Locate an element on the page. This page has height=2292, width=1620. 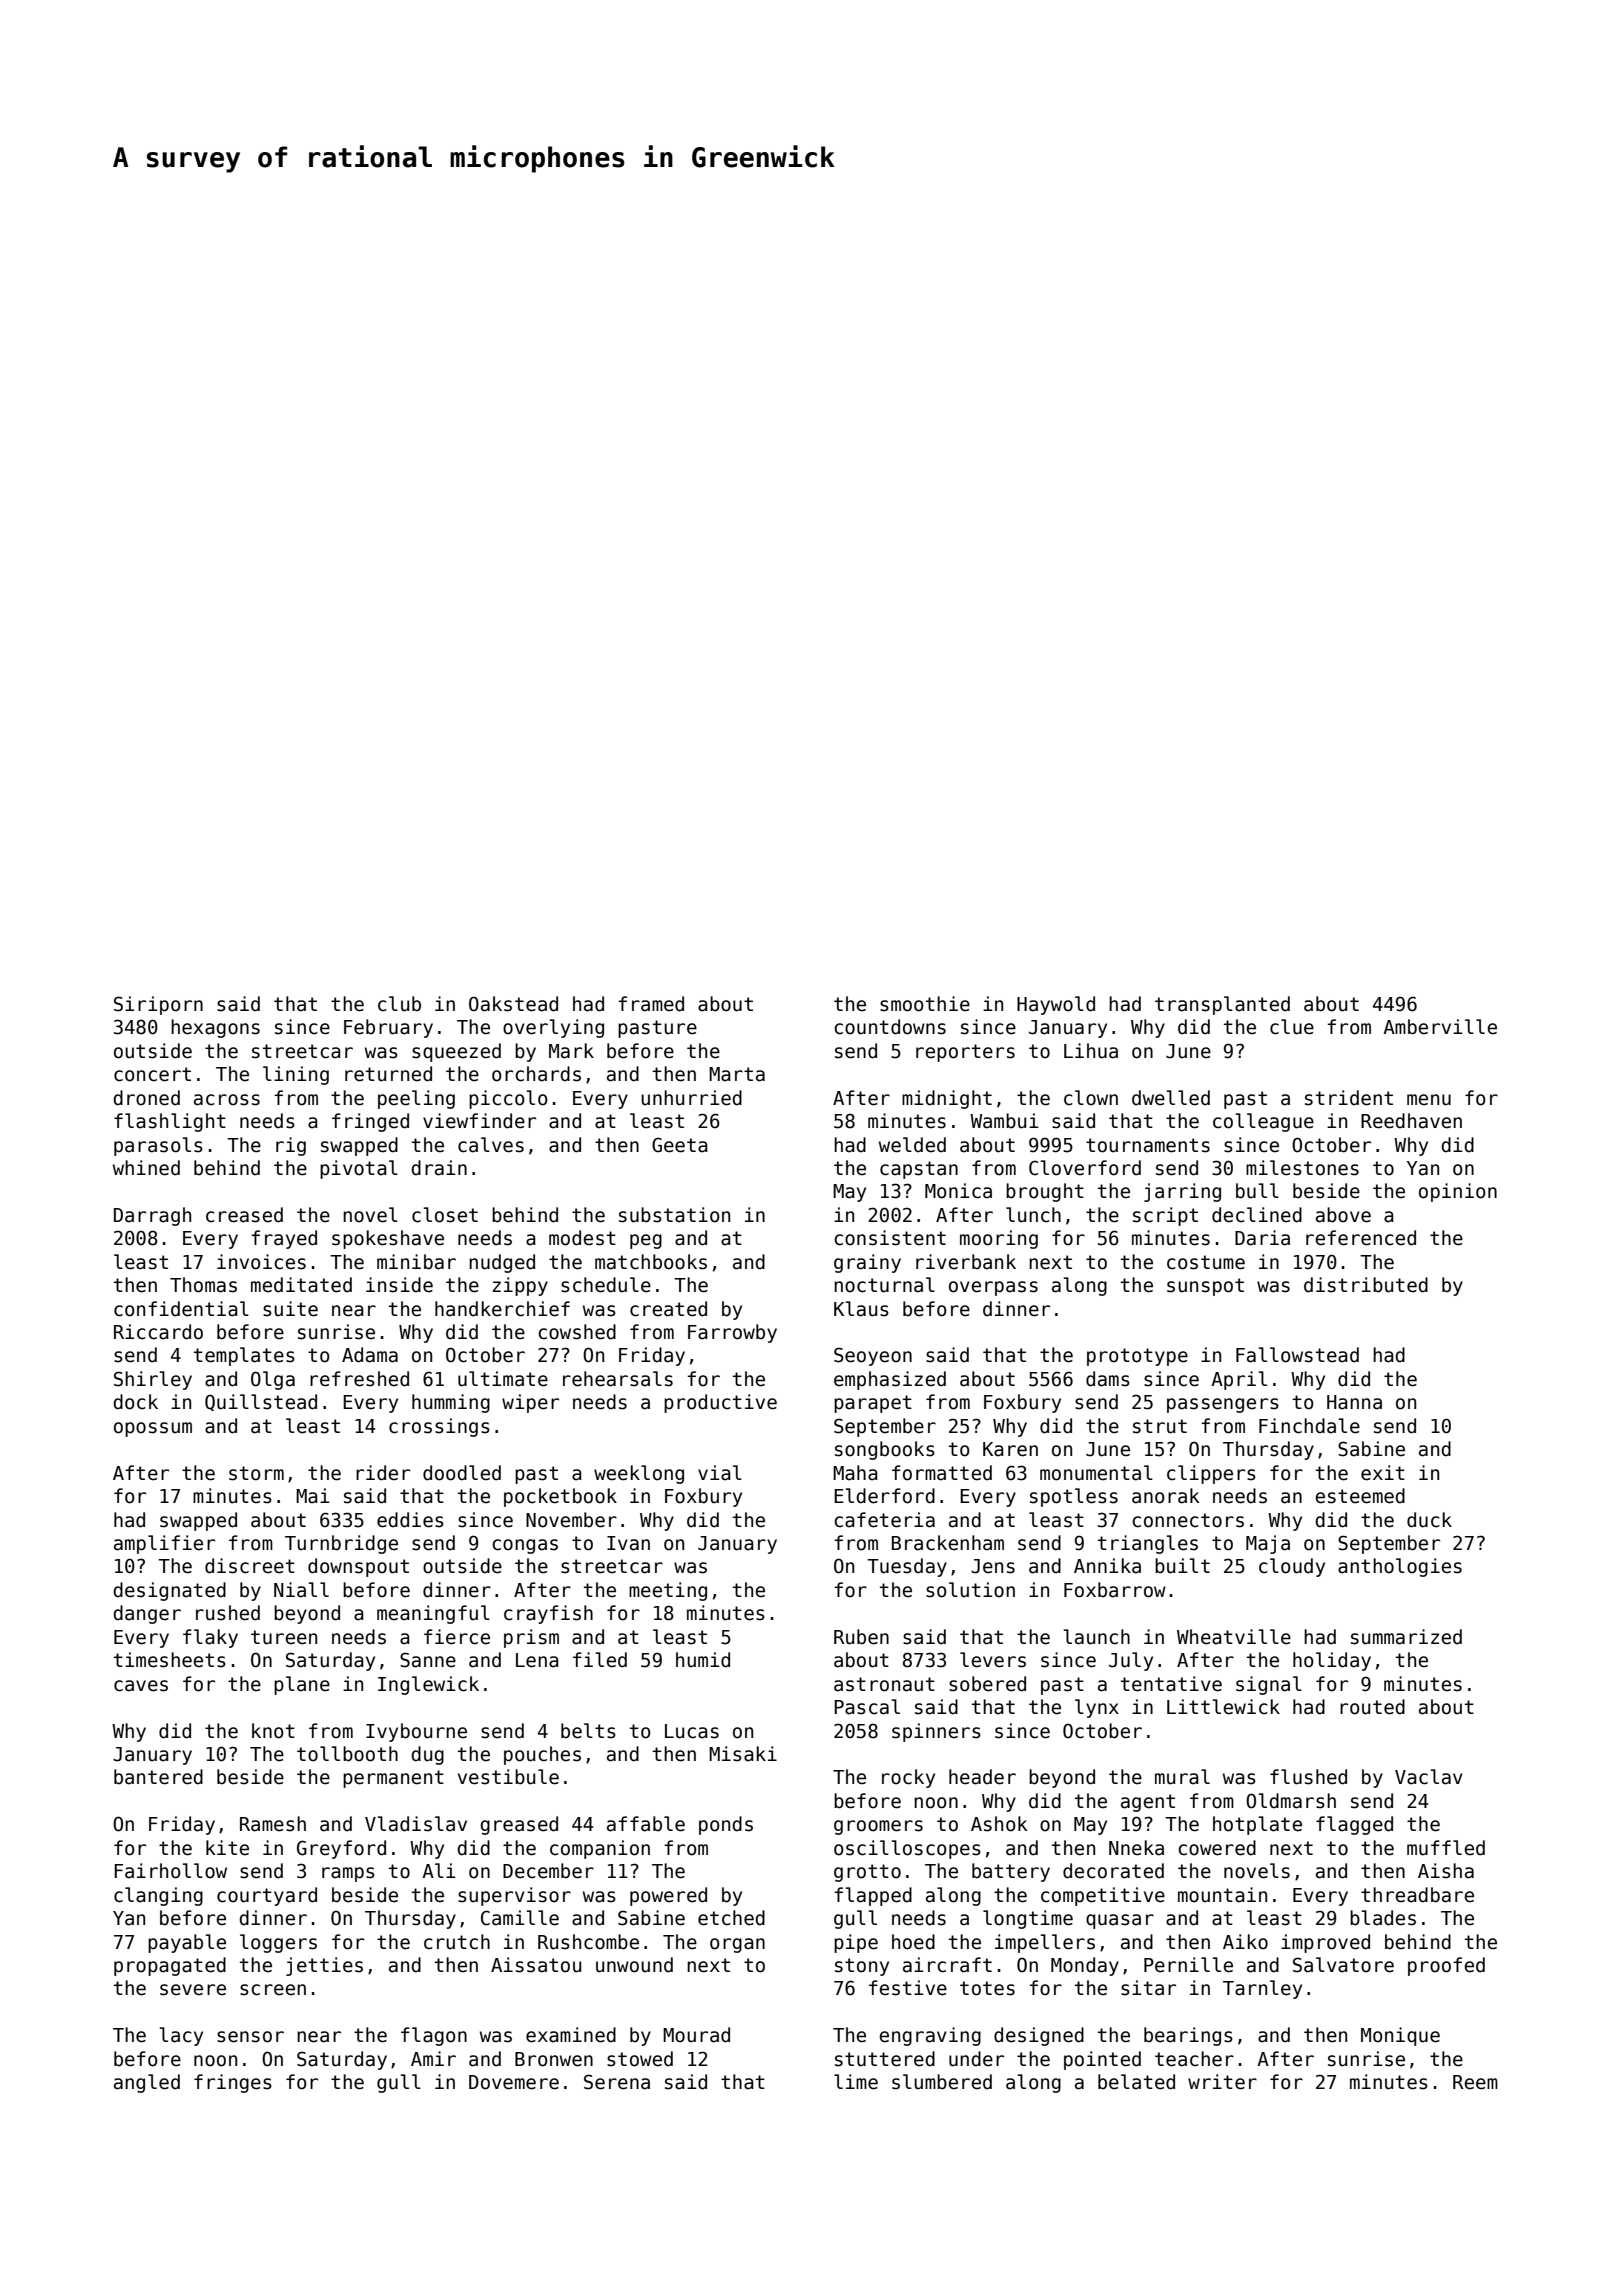
Elderford is located at coordinates (884, 1496).
